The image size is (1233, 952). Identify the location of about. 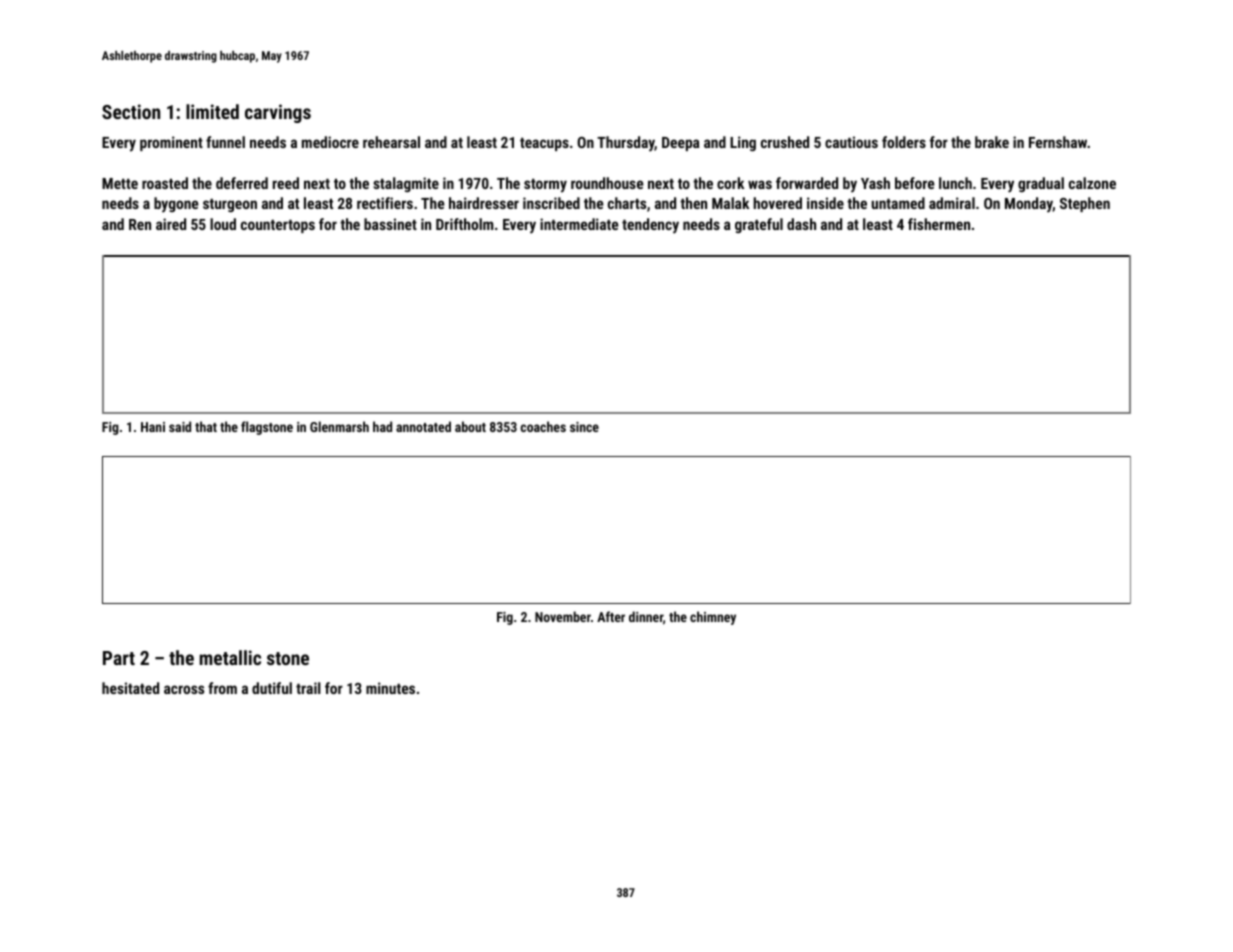
(470, 426).
